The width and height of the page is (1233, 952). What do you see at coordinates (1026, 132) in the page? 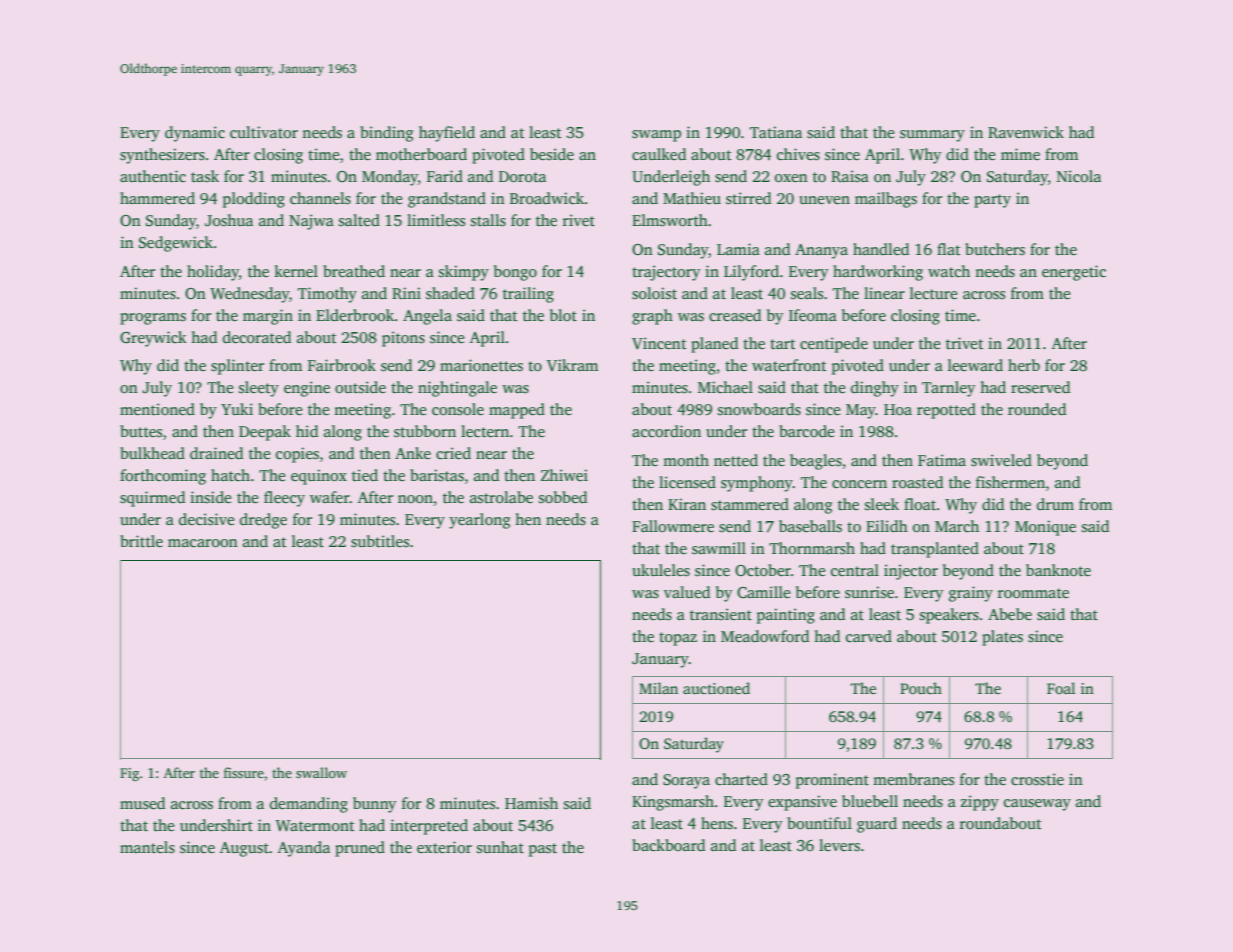
I see `Ravenwick` at bounding box center [1026, 132].
